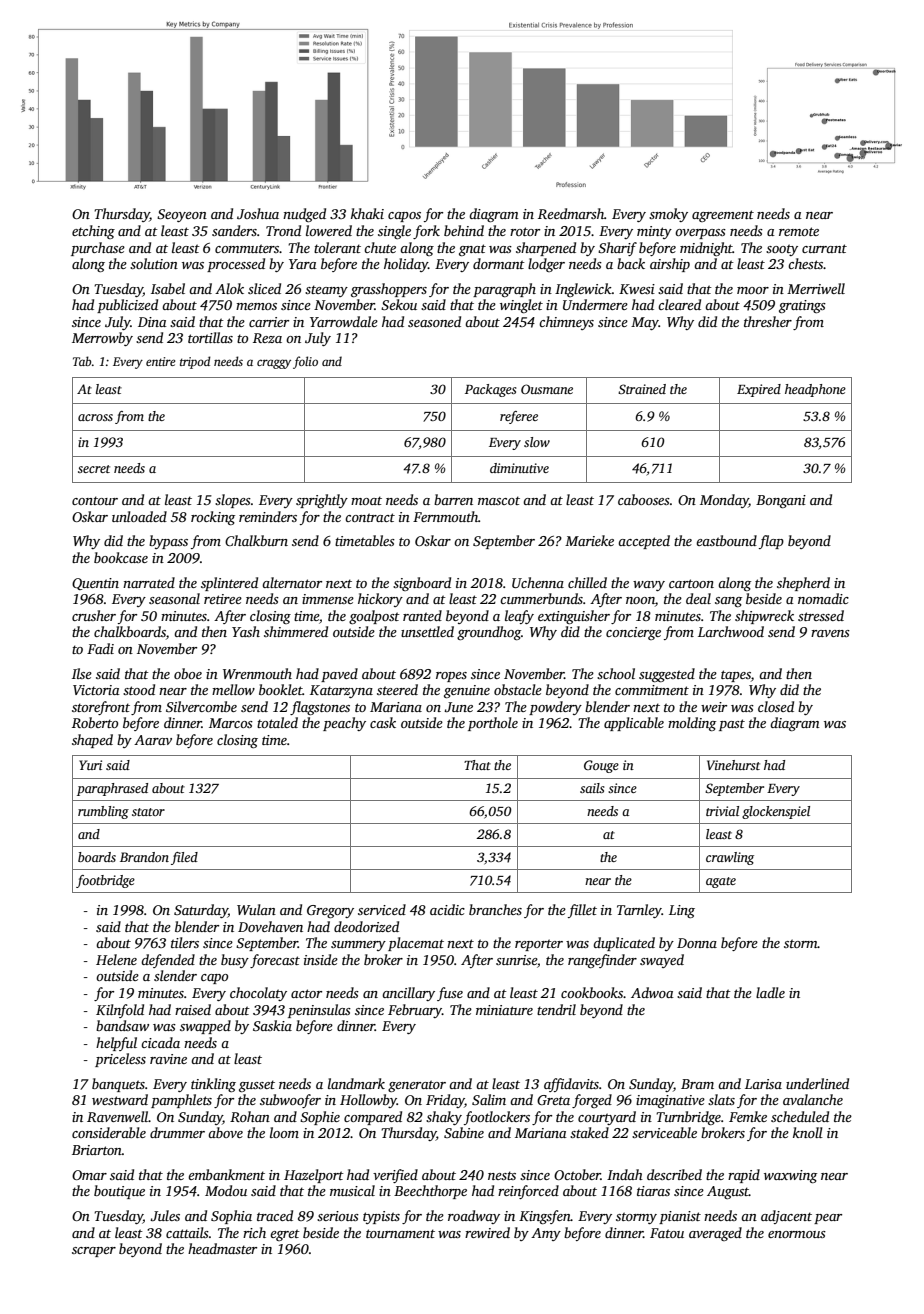 The image size is (924, 1314). What do you see at coordinates (824, 248) in the image?
I see `currant` at bounding box center [824, 248].
